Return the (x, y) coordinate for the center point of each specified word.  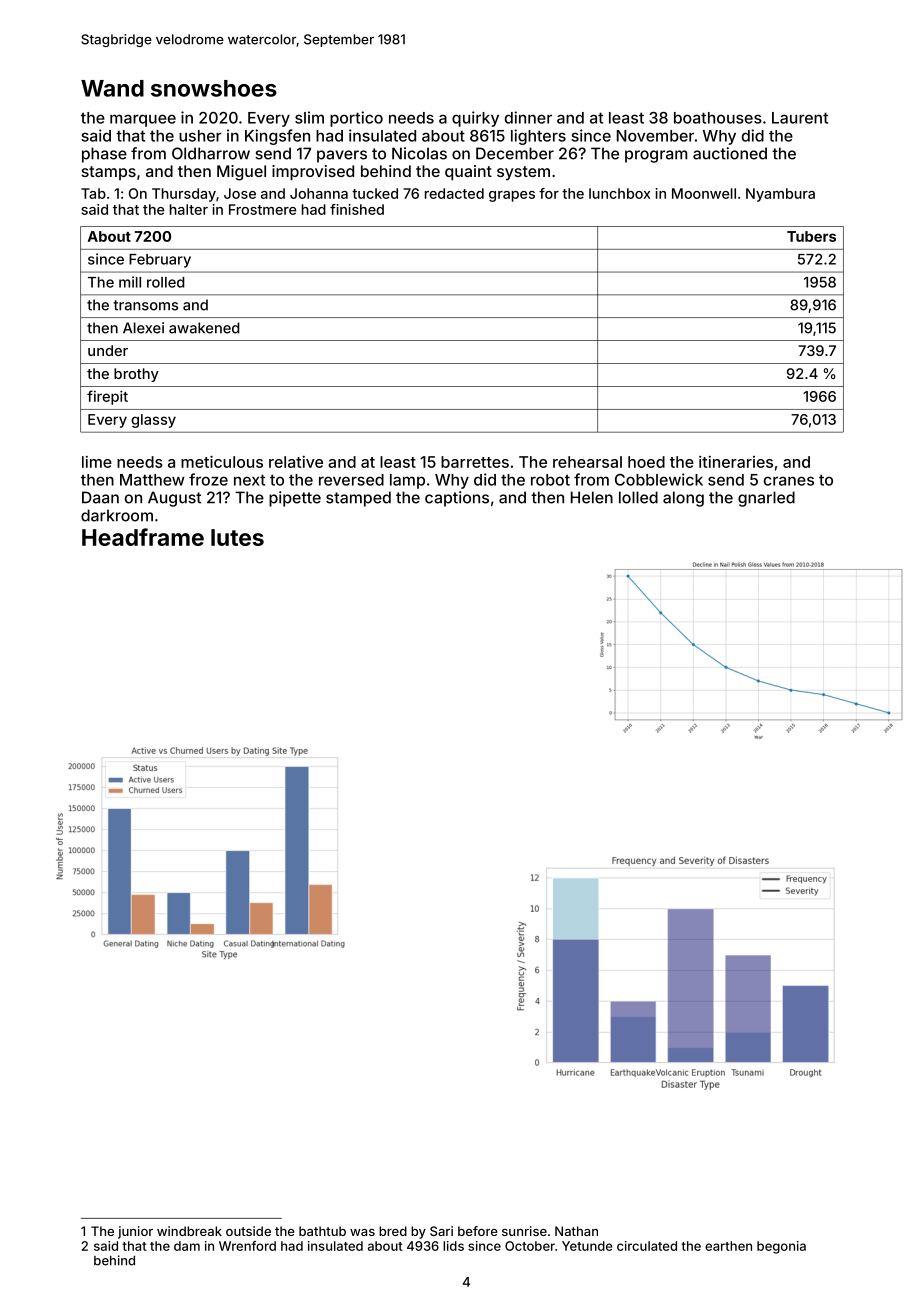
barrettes (475, 462)
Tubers (811, 236)
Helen (592, 497)
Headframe (143, 537)
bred (393, 1231)
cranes (789, 481)
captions (457, 499)
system (523, 173)
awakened (204, 328)
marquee (143, 120)
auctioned (730, 153)
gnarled (766, 499)
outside (248, 1231)
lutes (237, 537)
